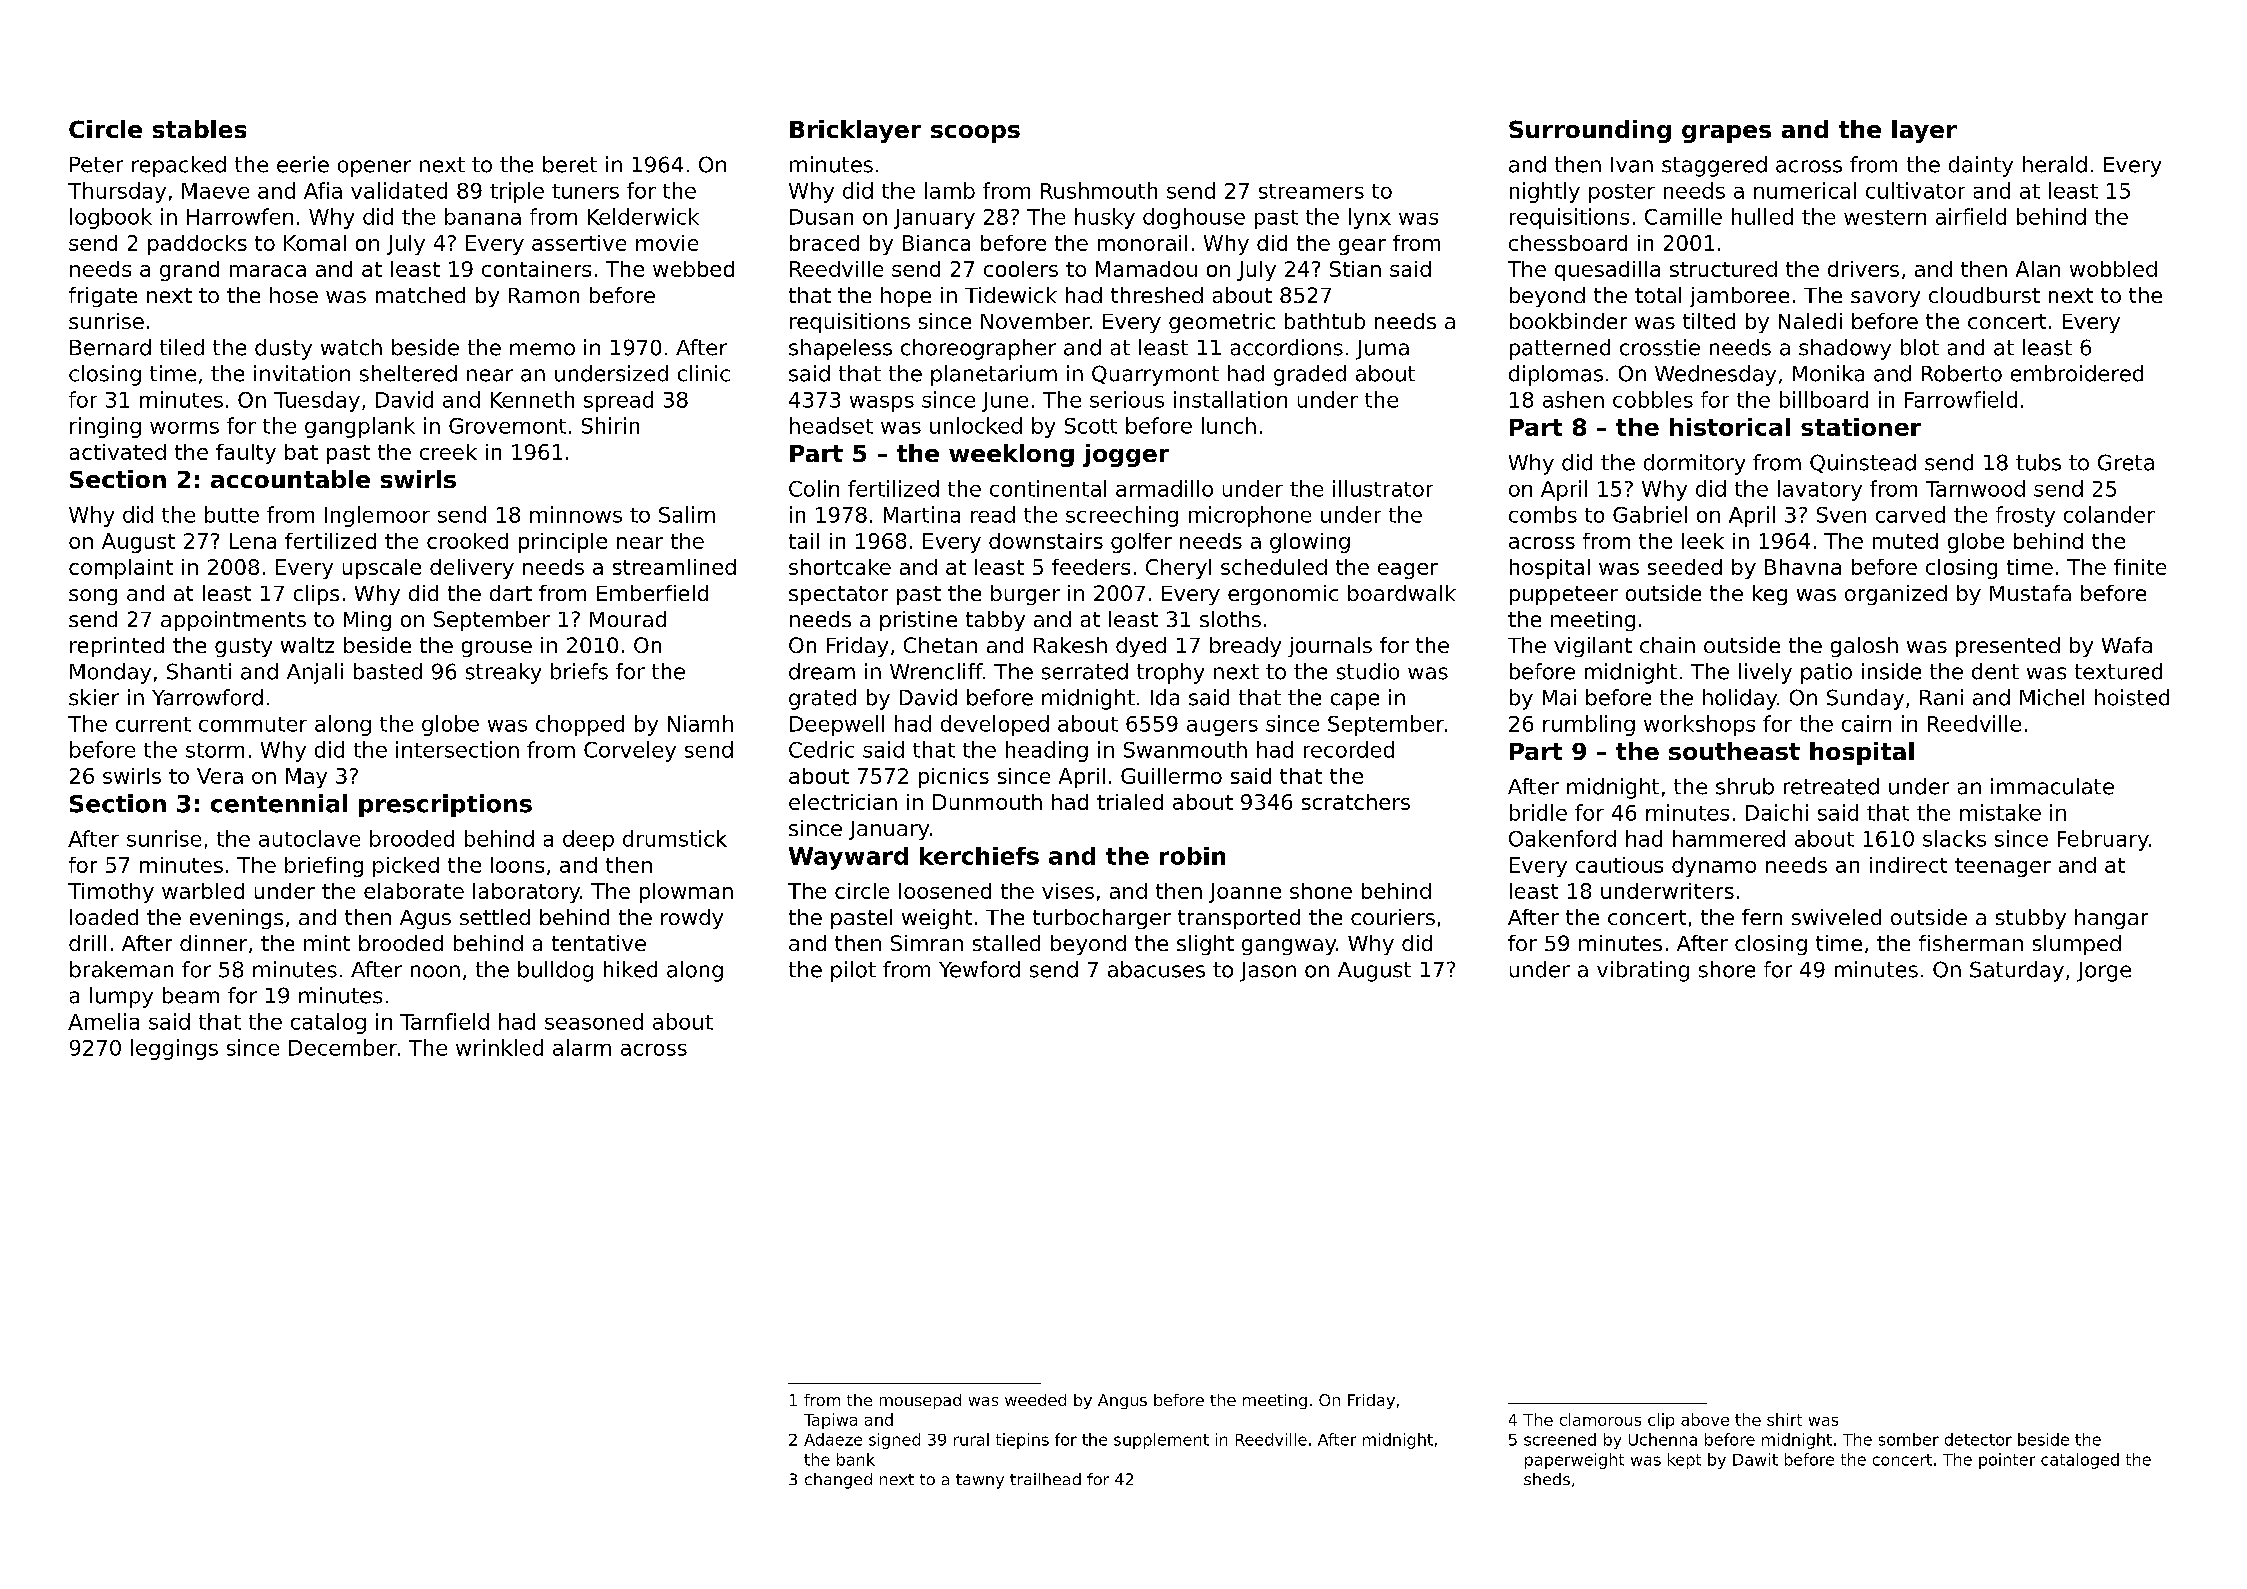 The width and height of the page is (2247, 1589). I want to click on herald, so click(2055, 164).
